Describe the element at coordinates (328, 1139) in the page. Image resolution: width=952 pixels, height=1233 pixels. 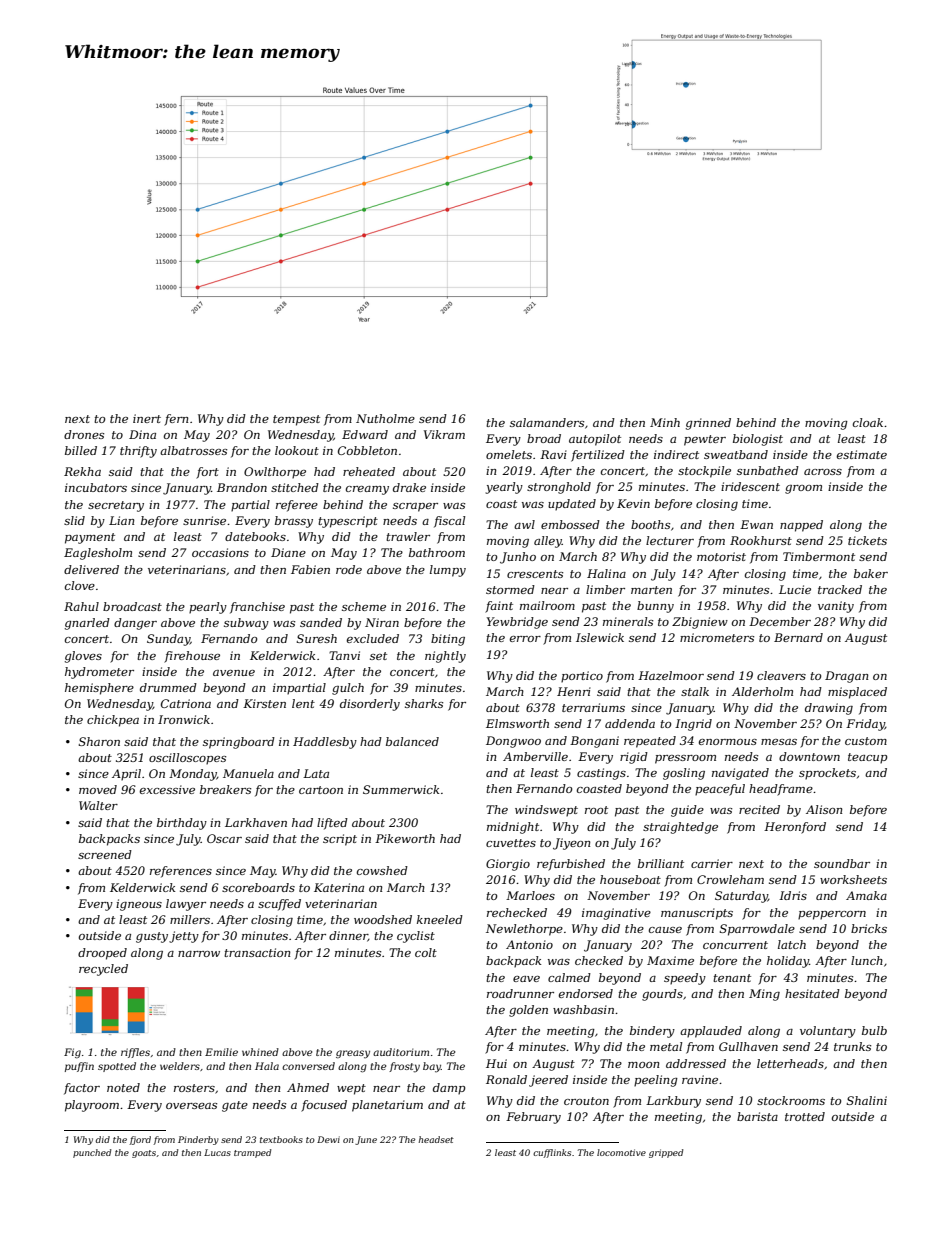
I see `Dewi` at that location.
